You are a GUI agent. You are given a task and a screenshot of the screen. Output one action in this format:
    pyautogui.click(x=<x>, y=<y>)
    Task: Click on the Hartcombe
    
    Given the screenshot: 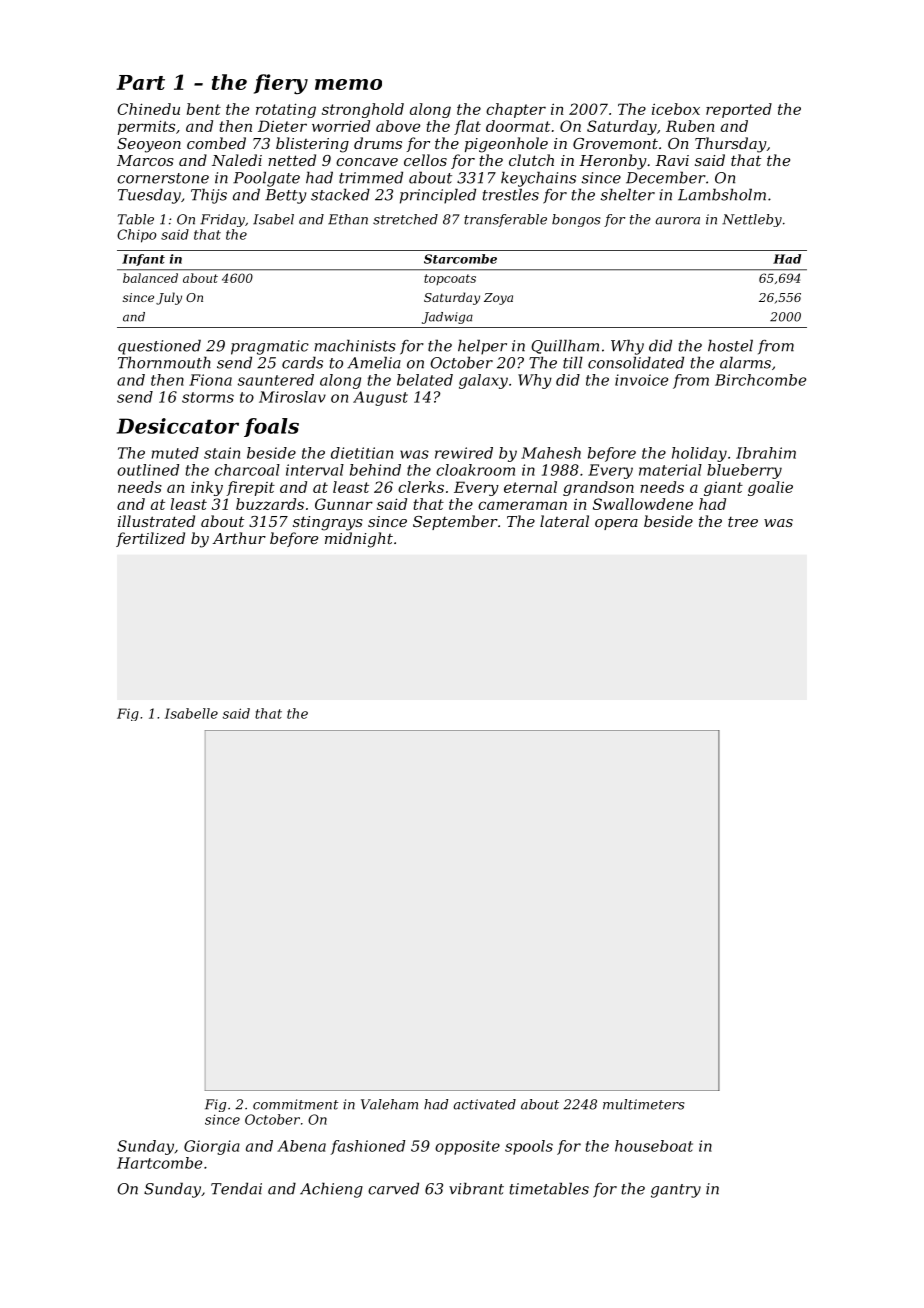 What is the action you would take?
    pyautogui.click(x=159, y=1163)
